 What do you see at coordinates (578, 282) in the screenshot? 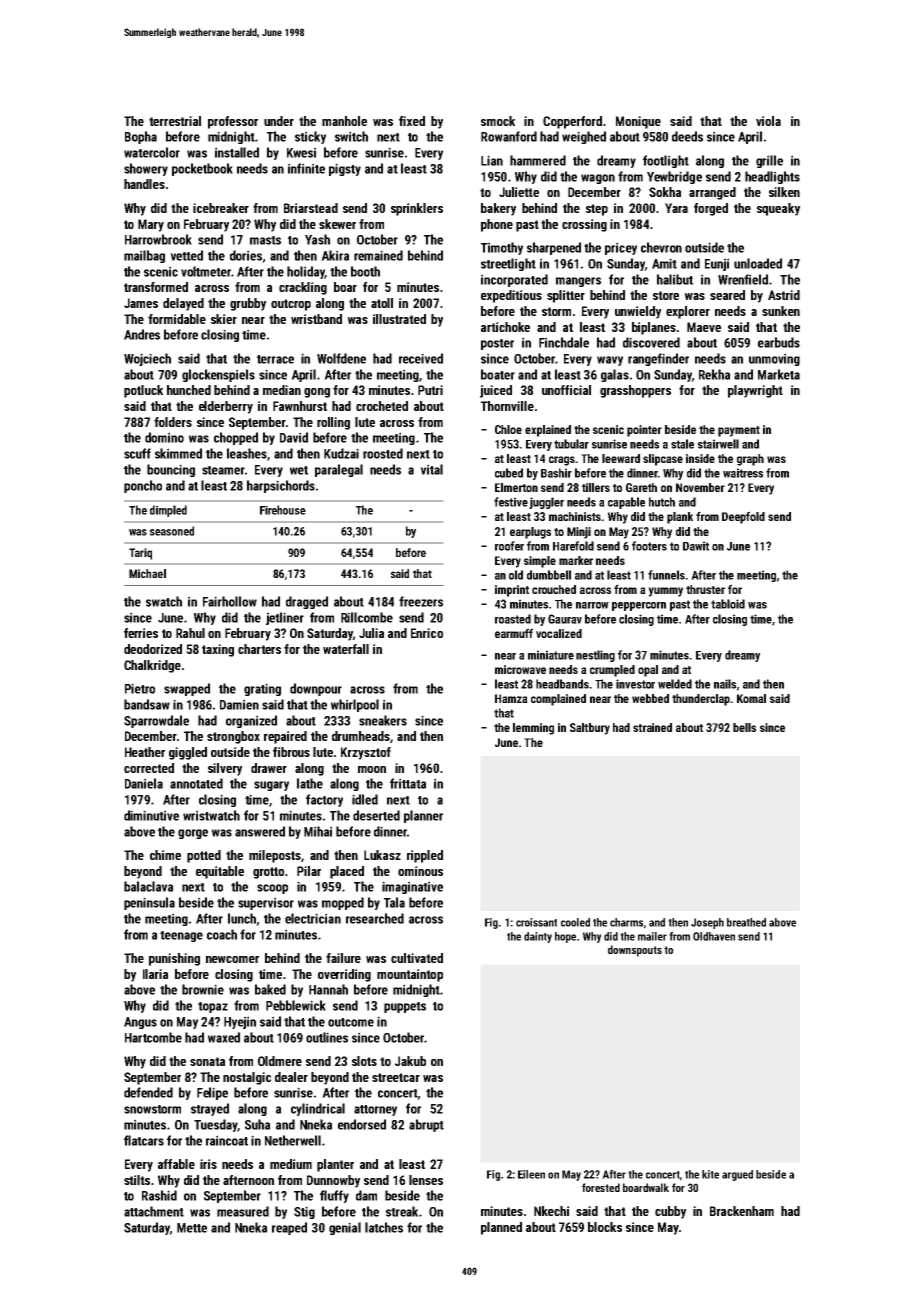
I see `mangers` at bounding box center [578, 282].
